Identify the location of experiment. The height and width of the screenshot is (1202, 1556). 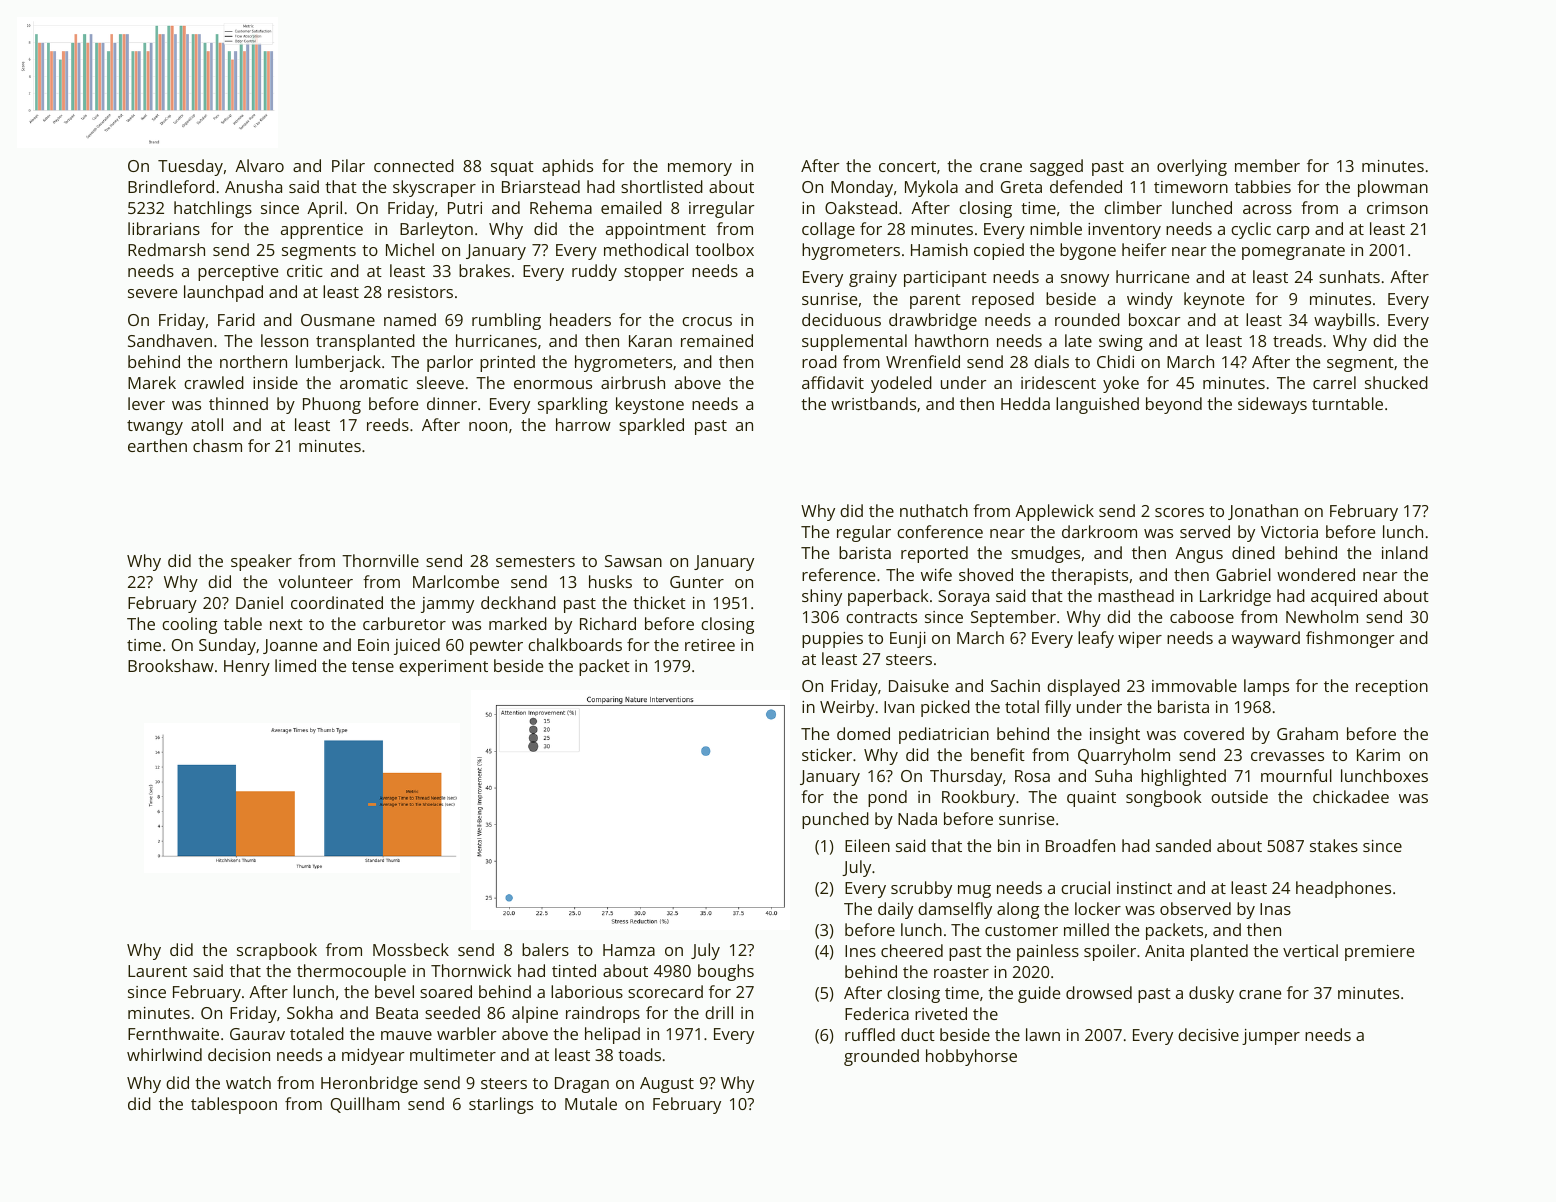
(443, 668).
